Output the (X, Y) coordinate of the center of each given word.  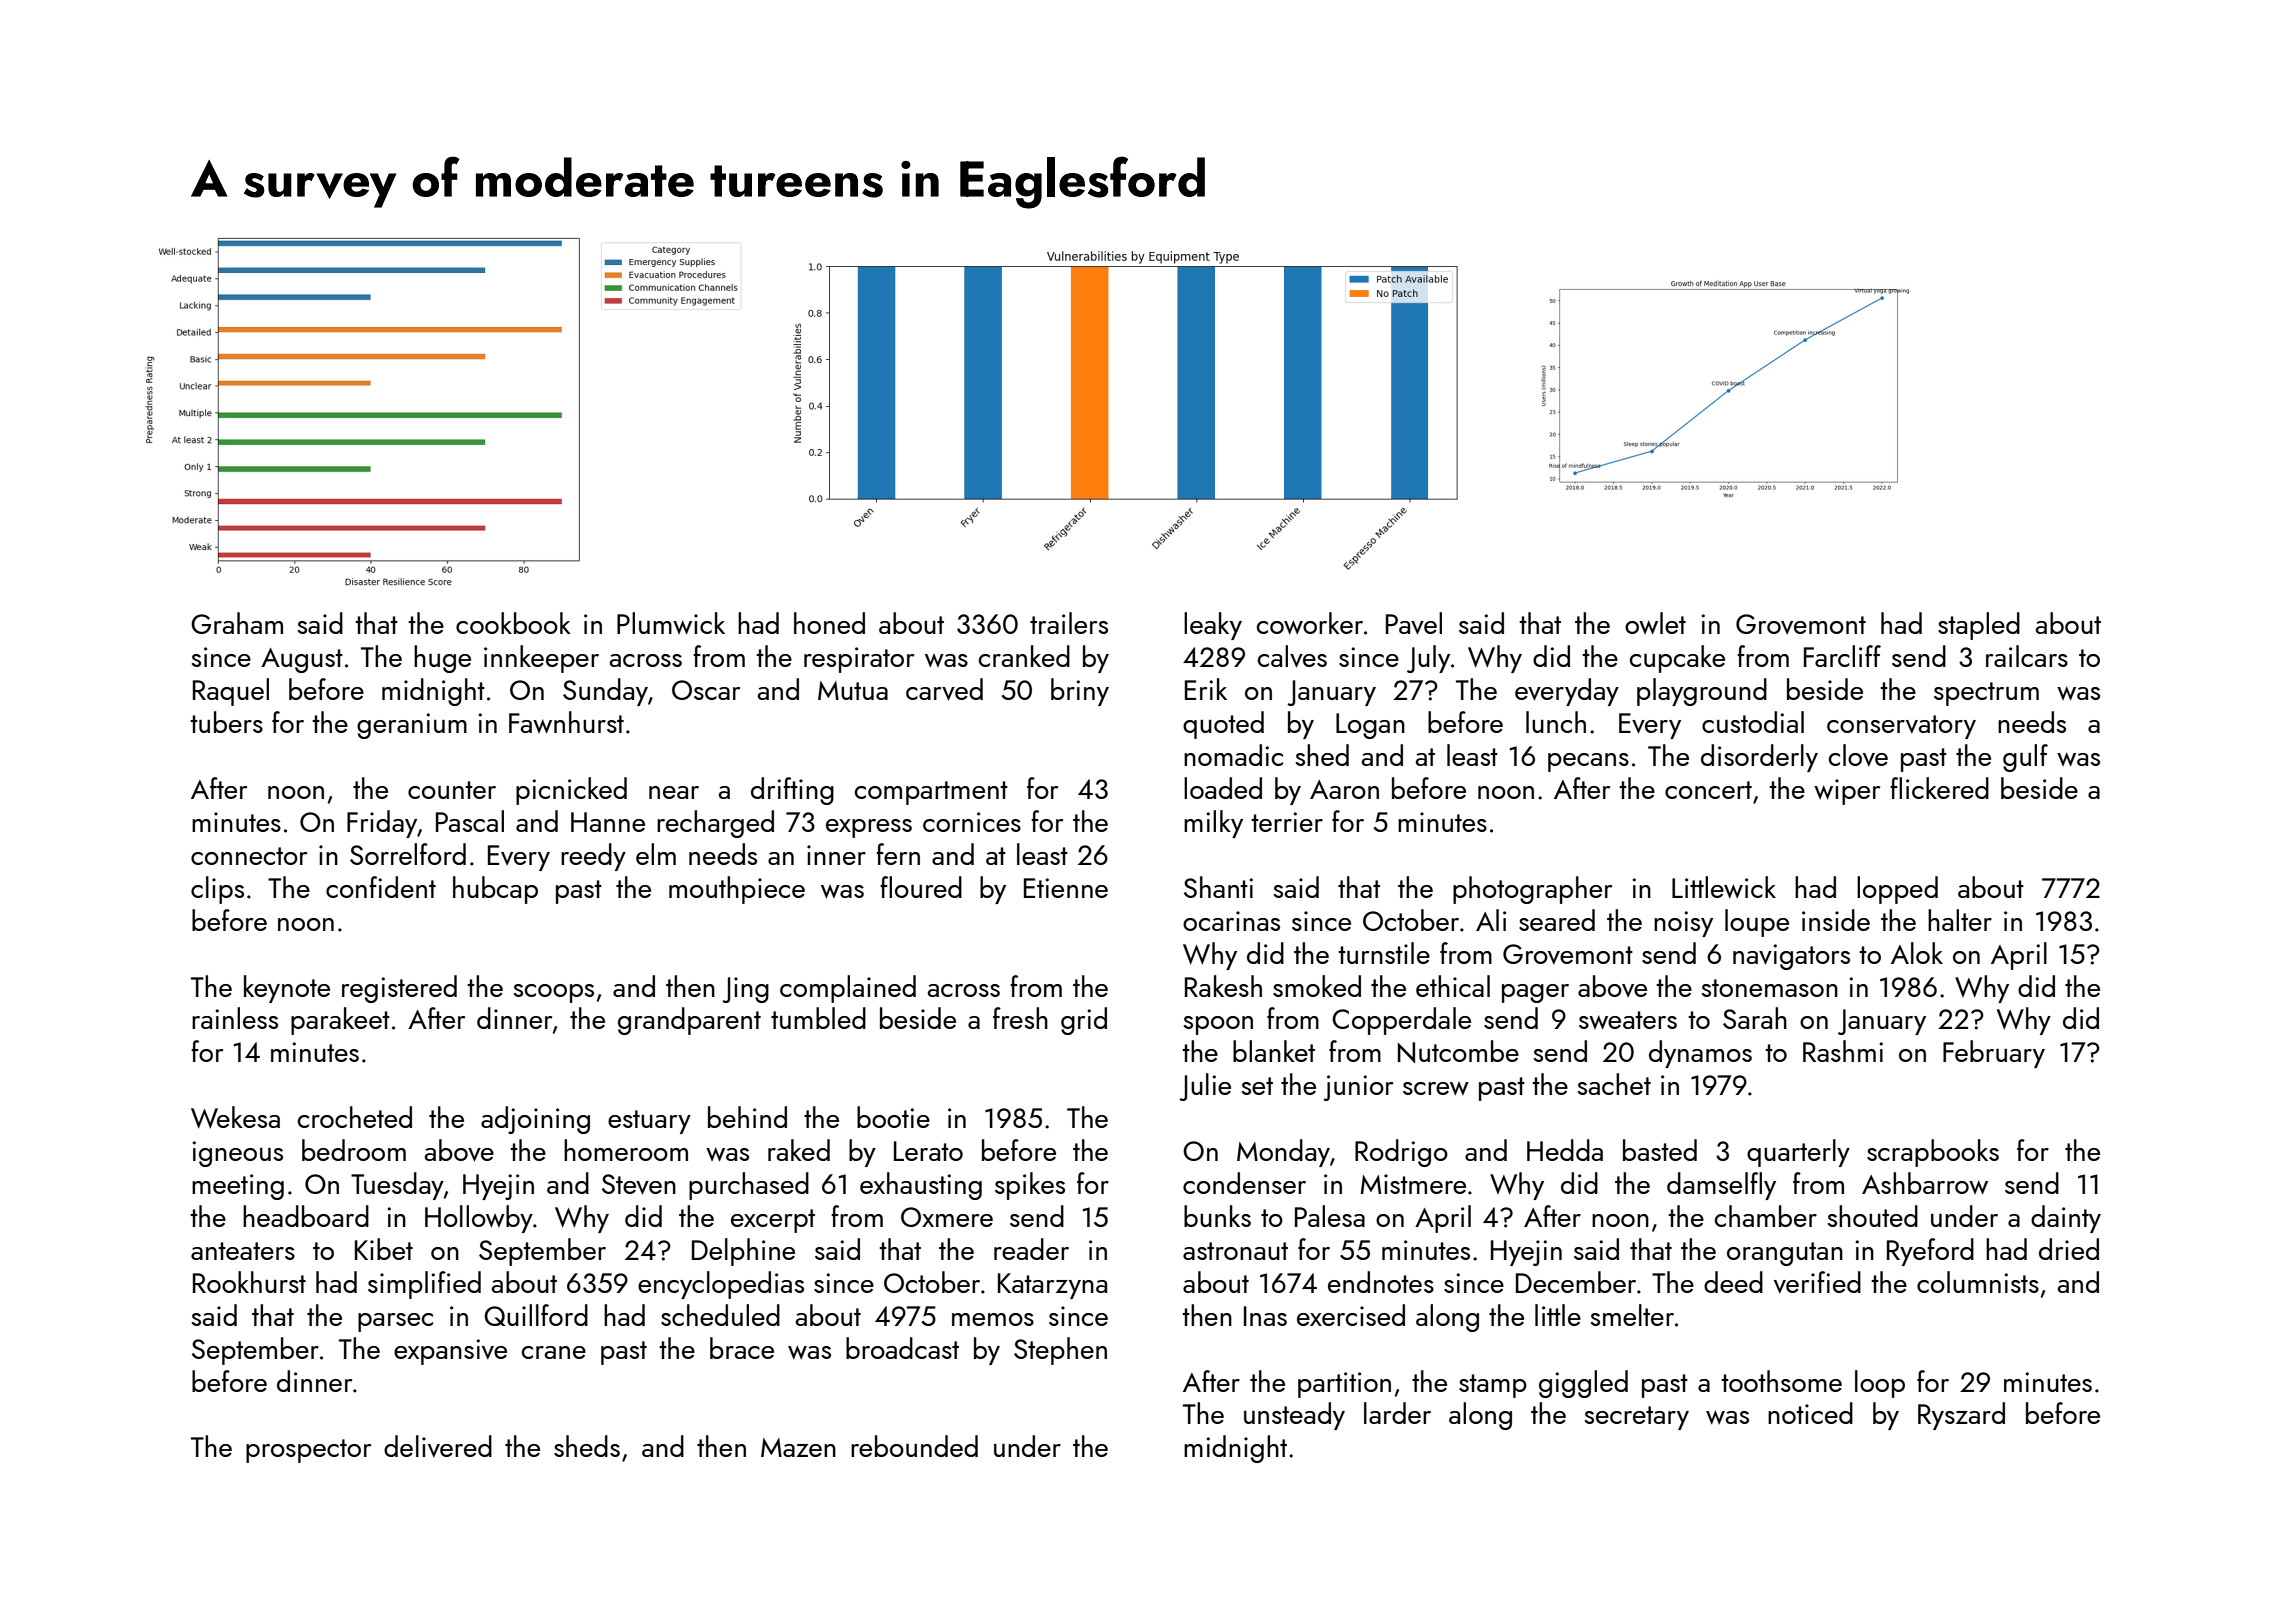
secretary (1637, 1418)
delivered (438, 1446)
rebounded (914, 1446)
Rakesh (1223, 986)
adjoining (535, 1120)
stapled (1979, 626)
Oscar (706, 690)
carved (944, 689)
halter (1960, 920)
